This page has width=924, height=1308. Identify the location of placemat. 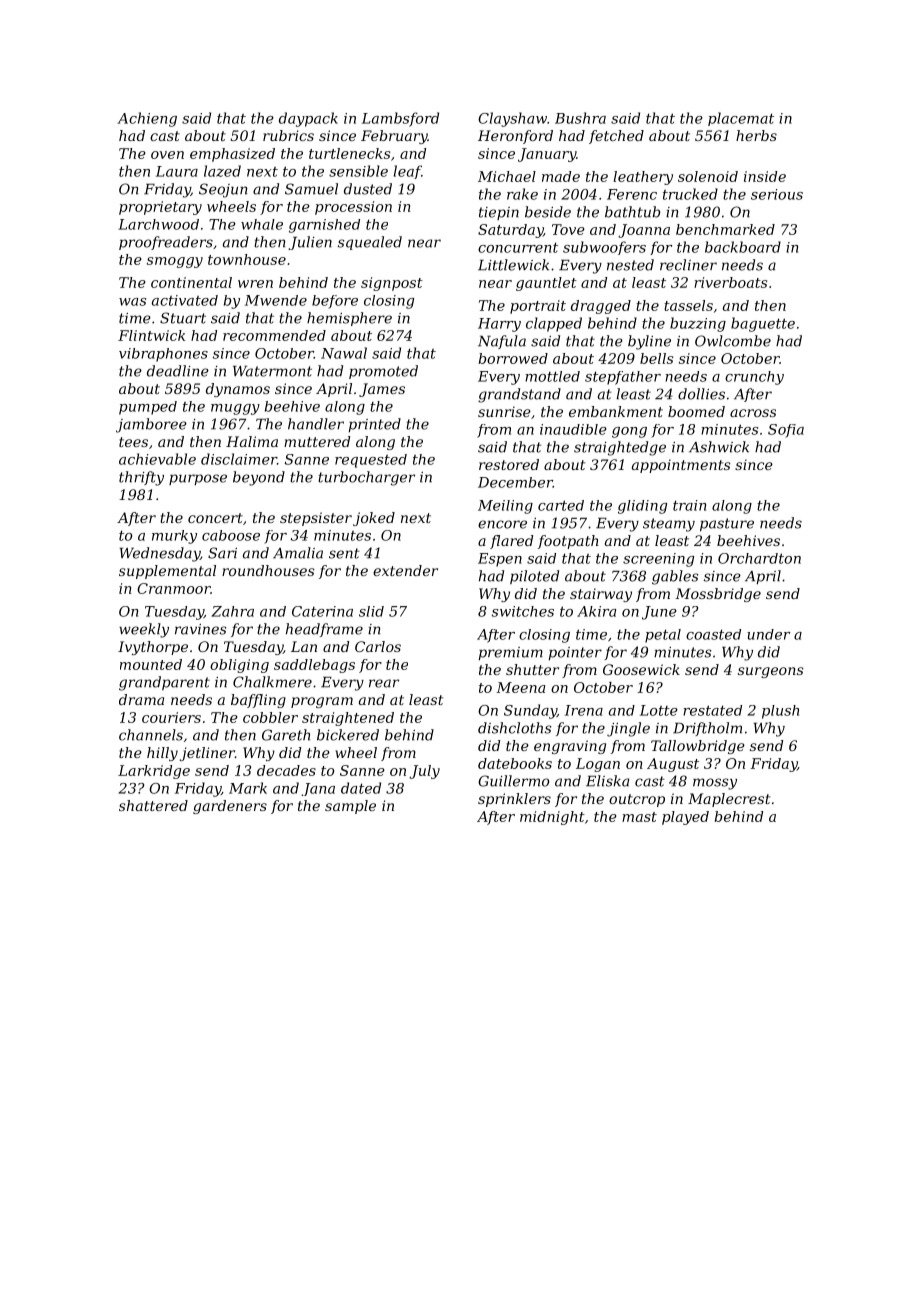
(741, 119).
